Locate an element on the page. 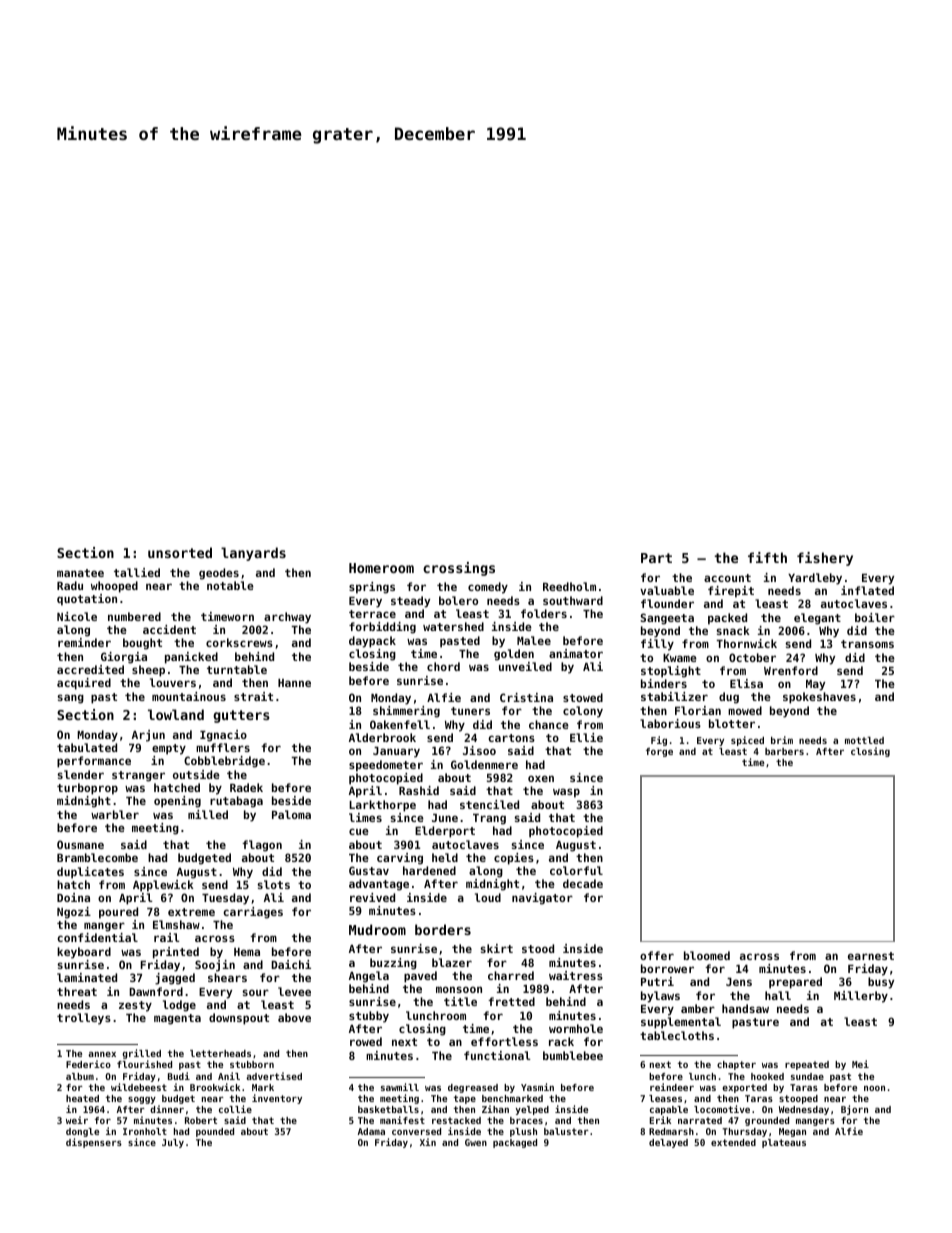  barbers is located at coordinates (784, 751).
